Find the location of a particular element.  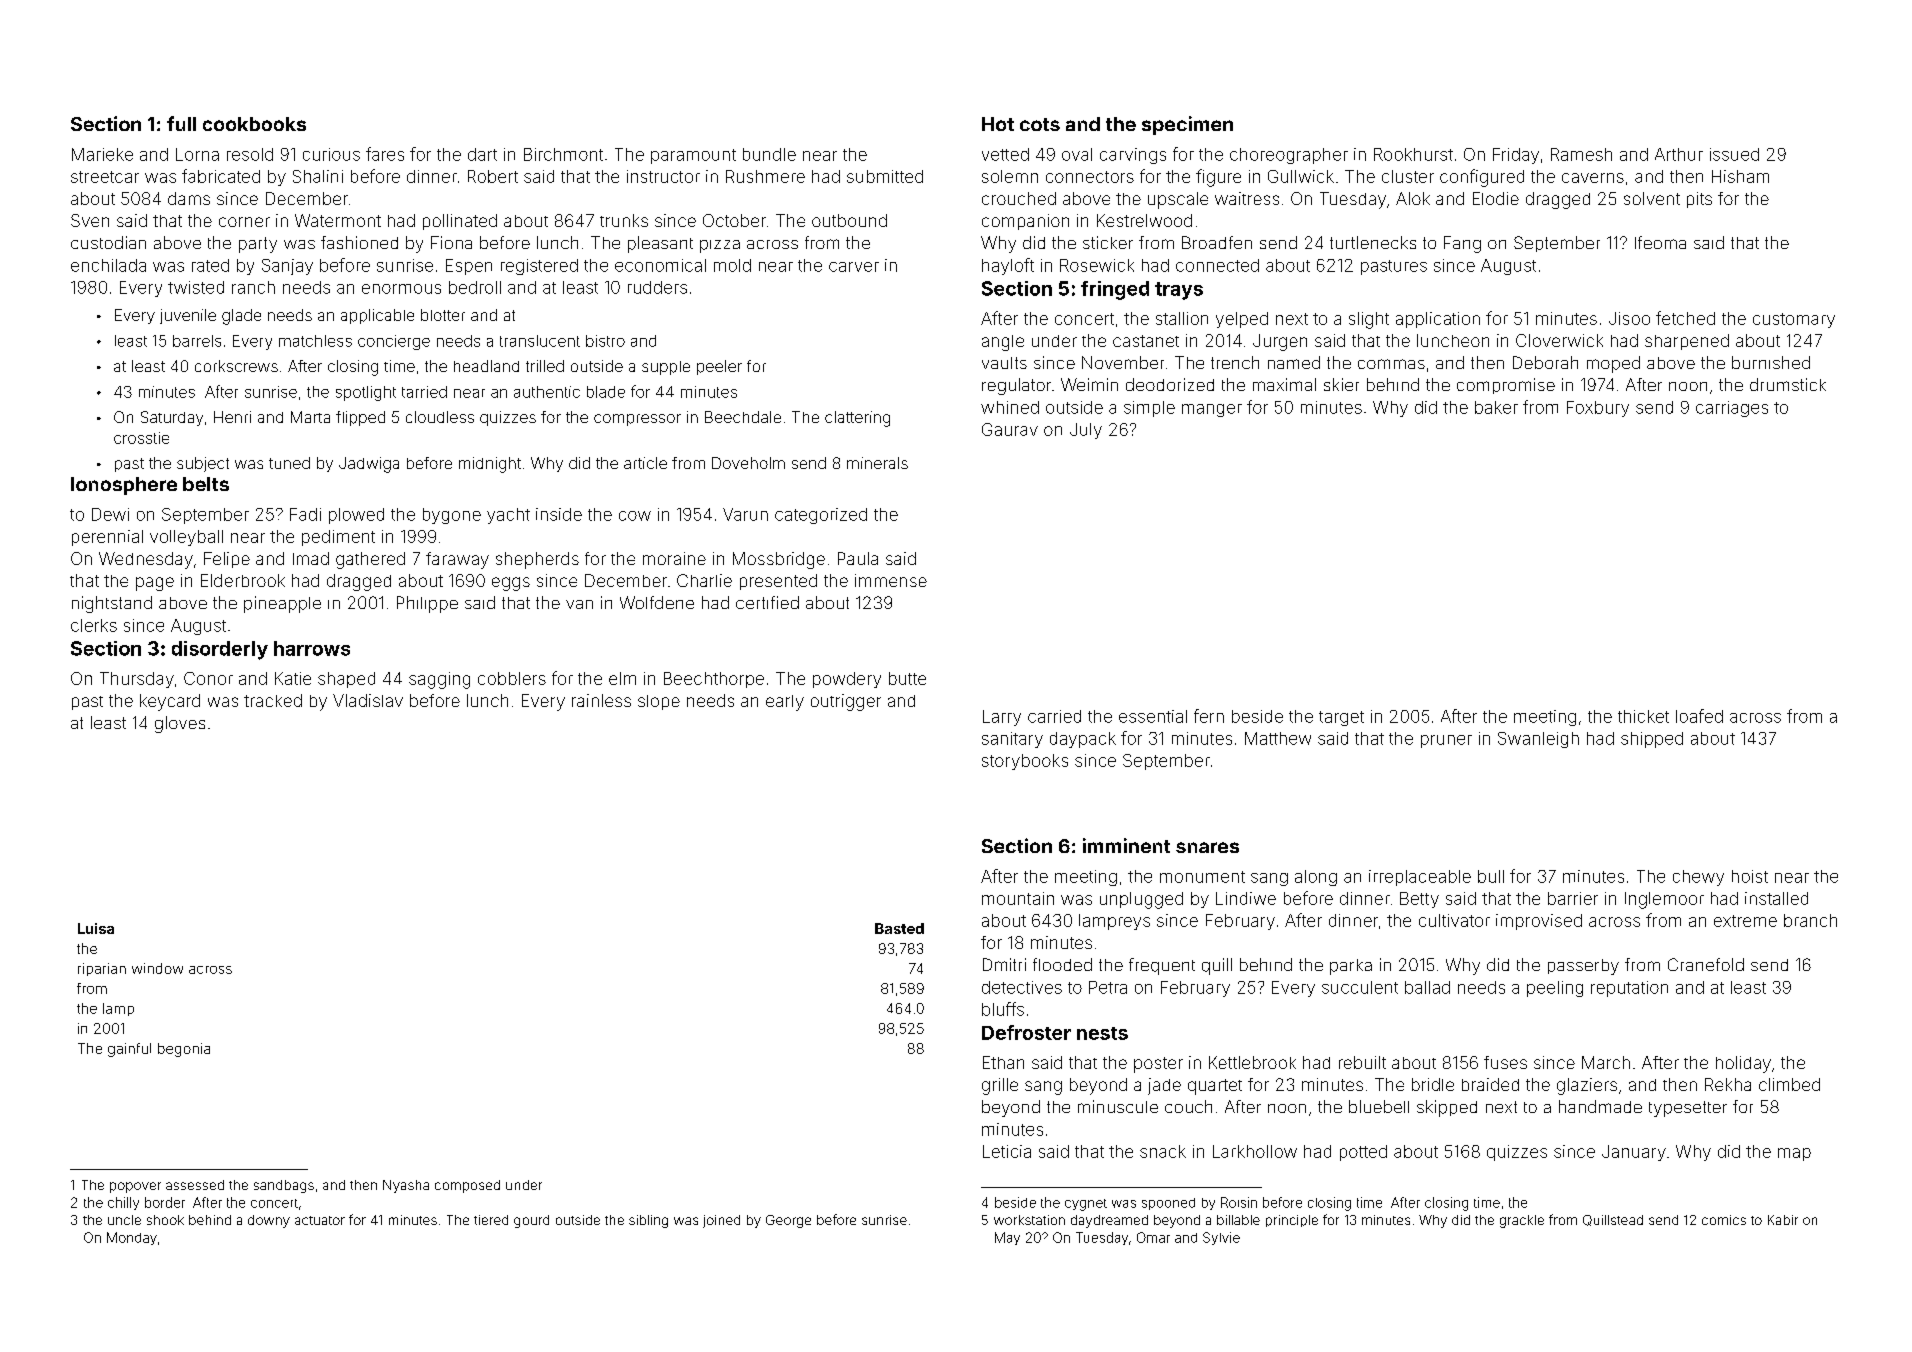

specimen is located at coordinates (1187, 125).
